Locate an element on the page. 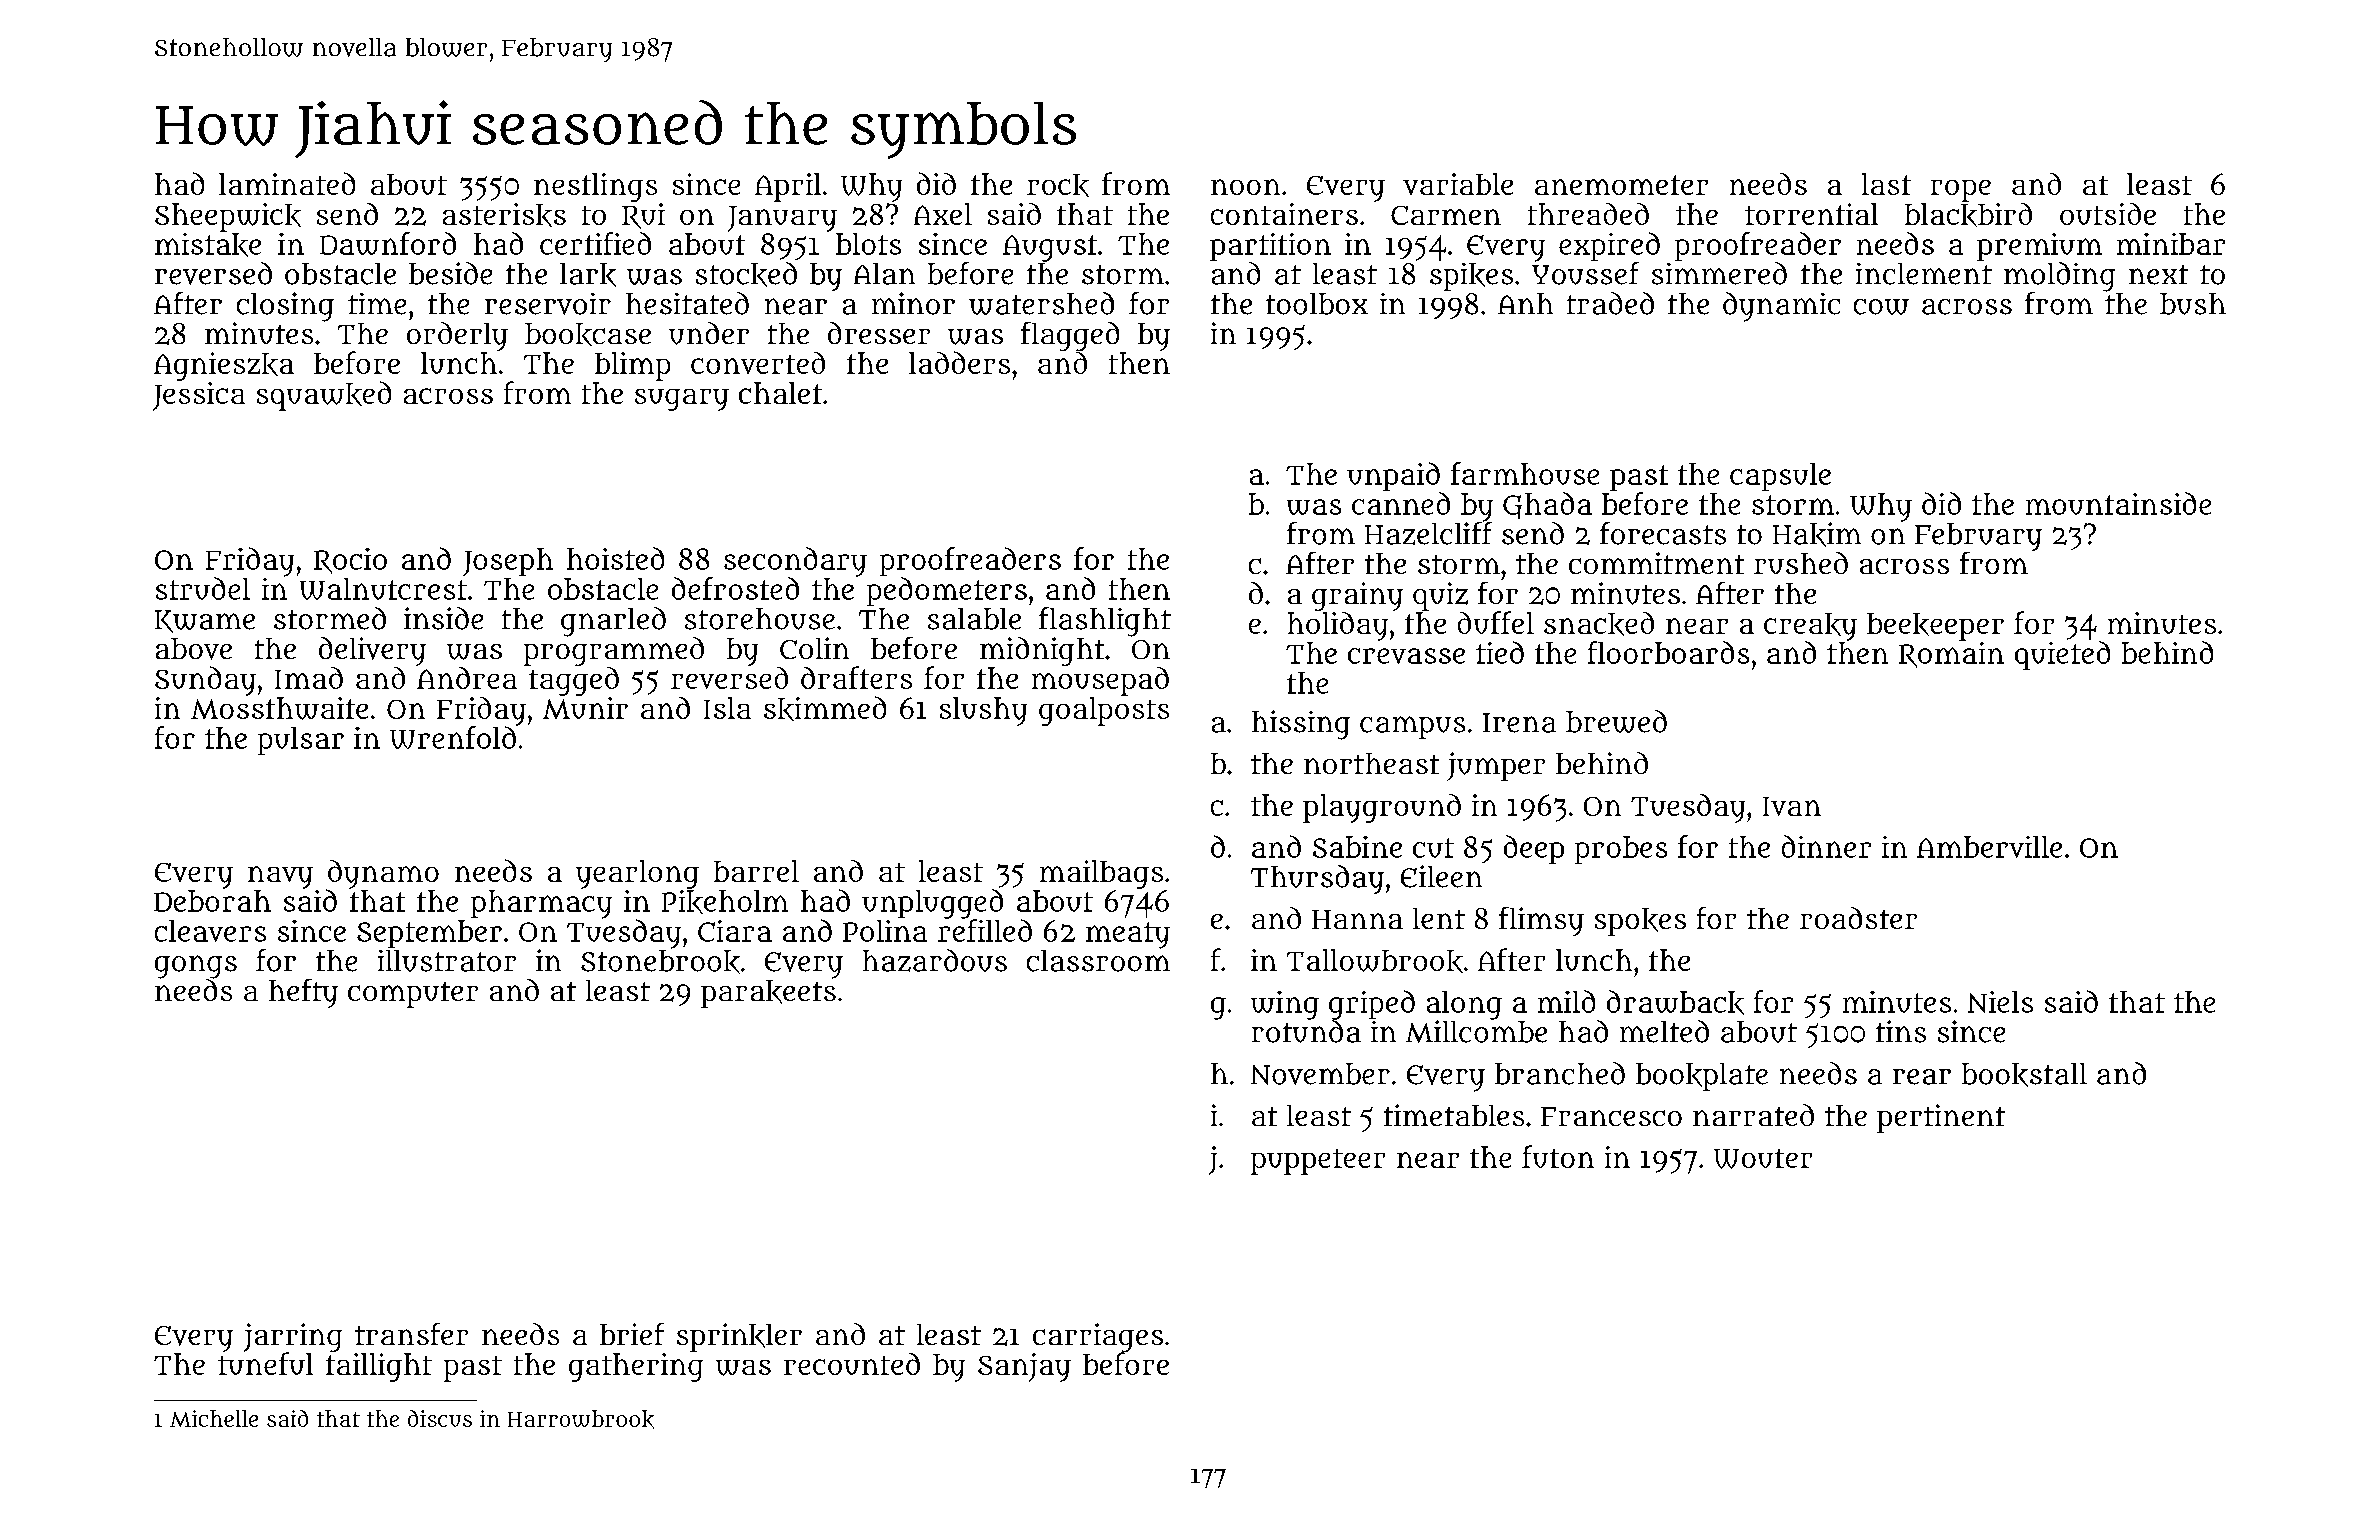 This document has height=1540, width=2380. dinner is located at coordinates (1826, 846).
